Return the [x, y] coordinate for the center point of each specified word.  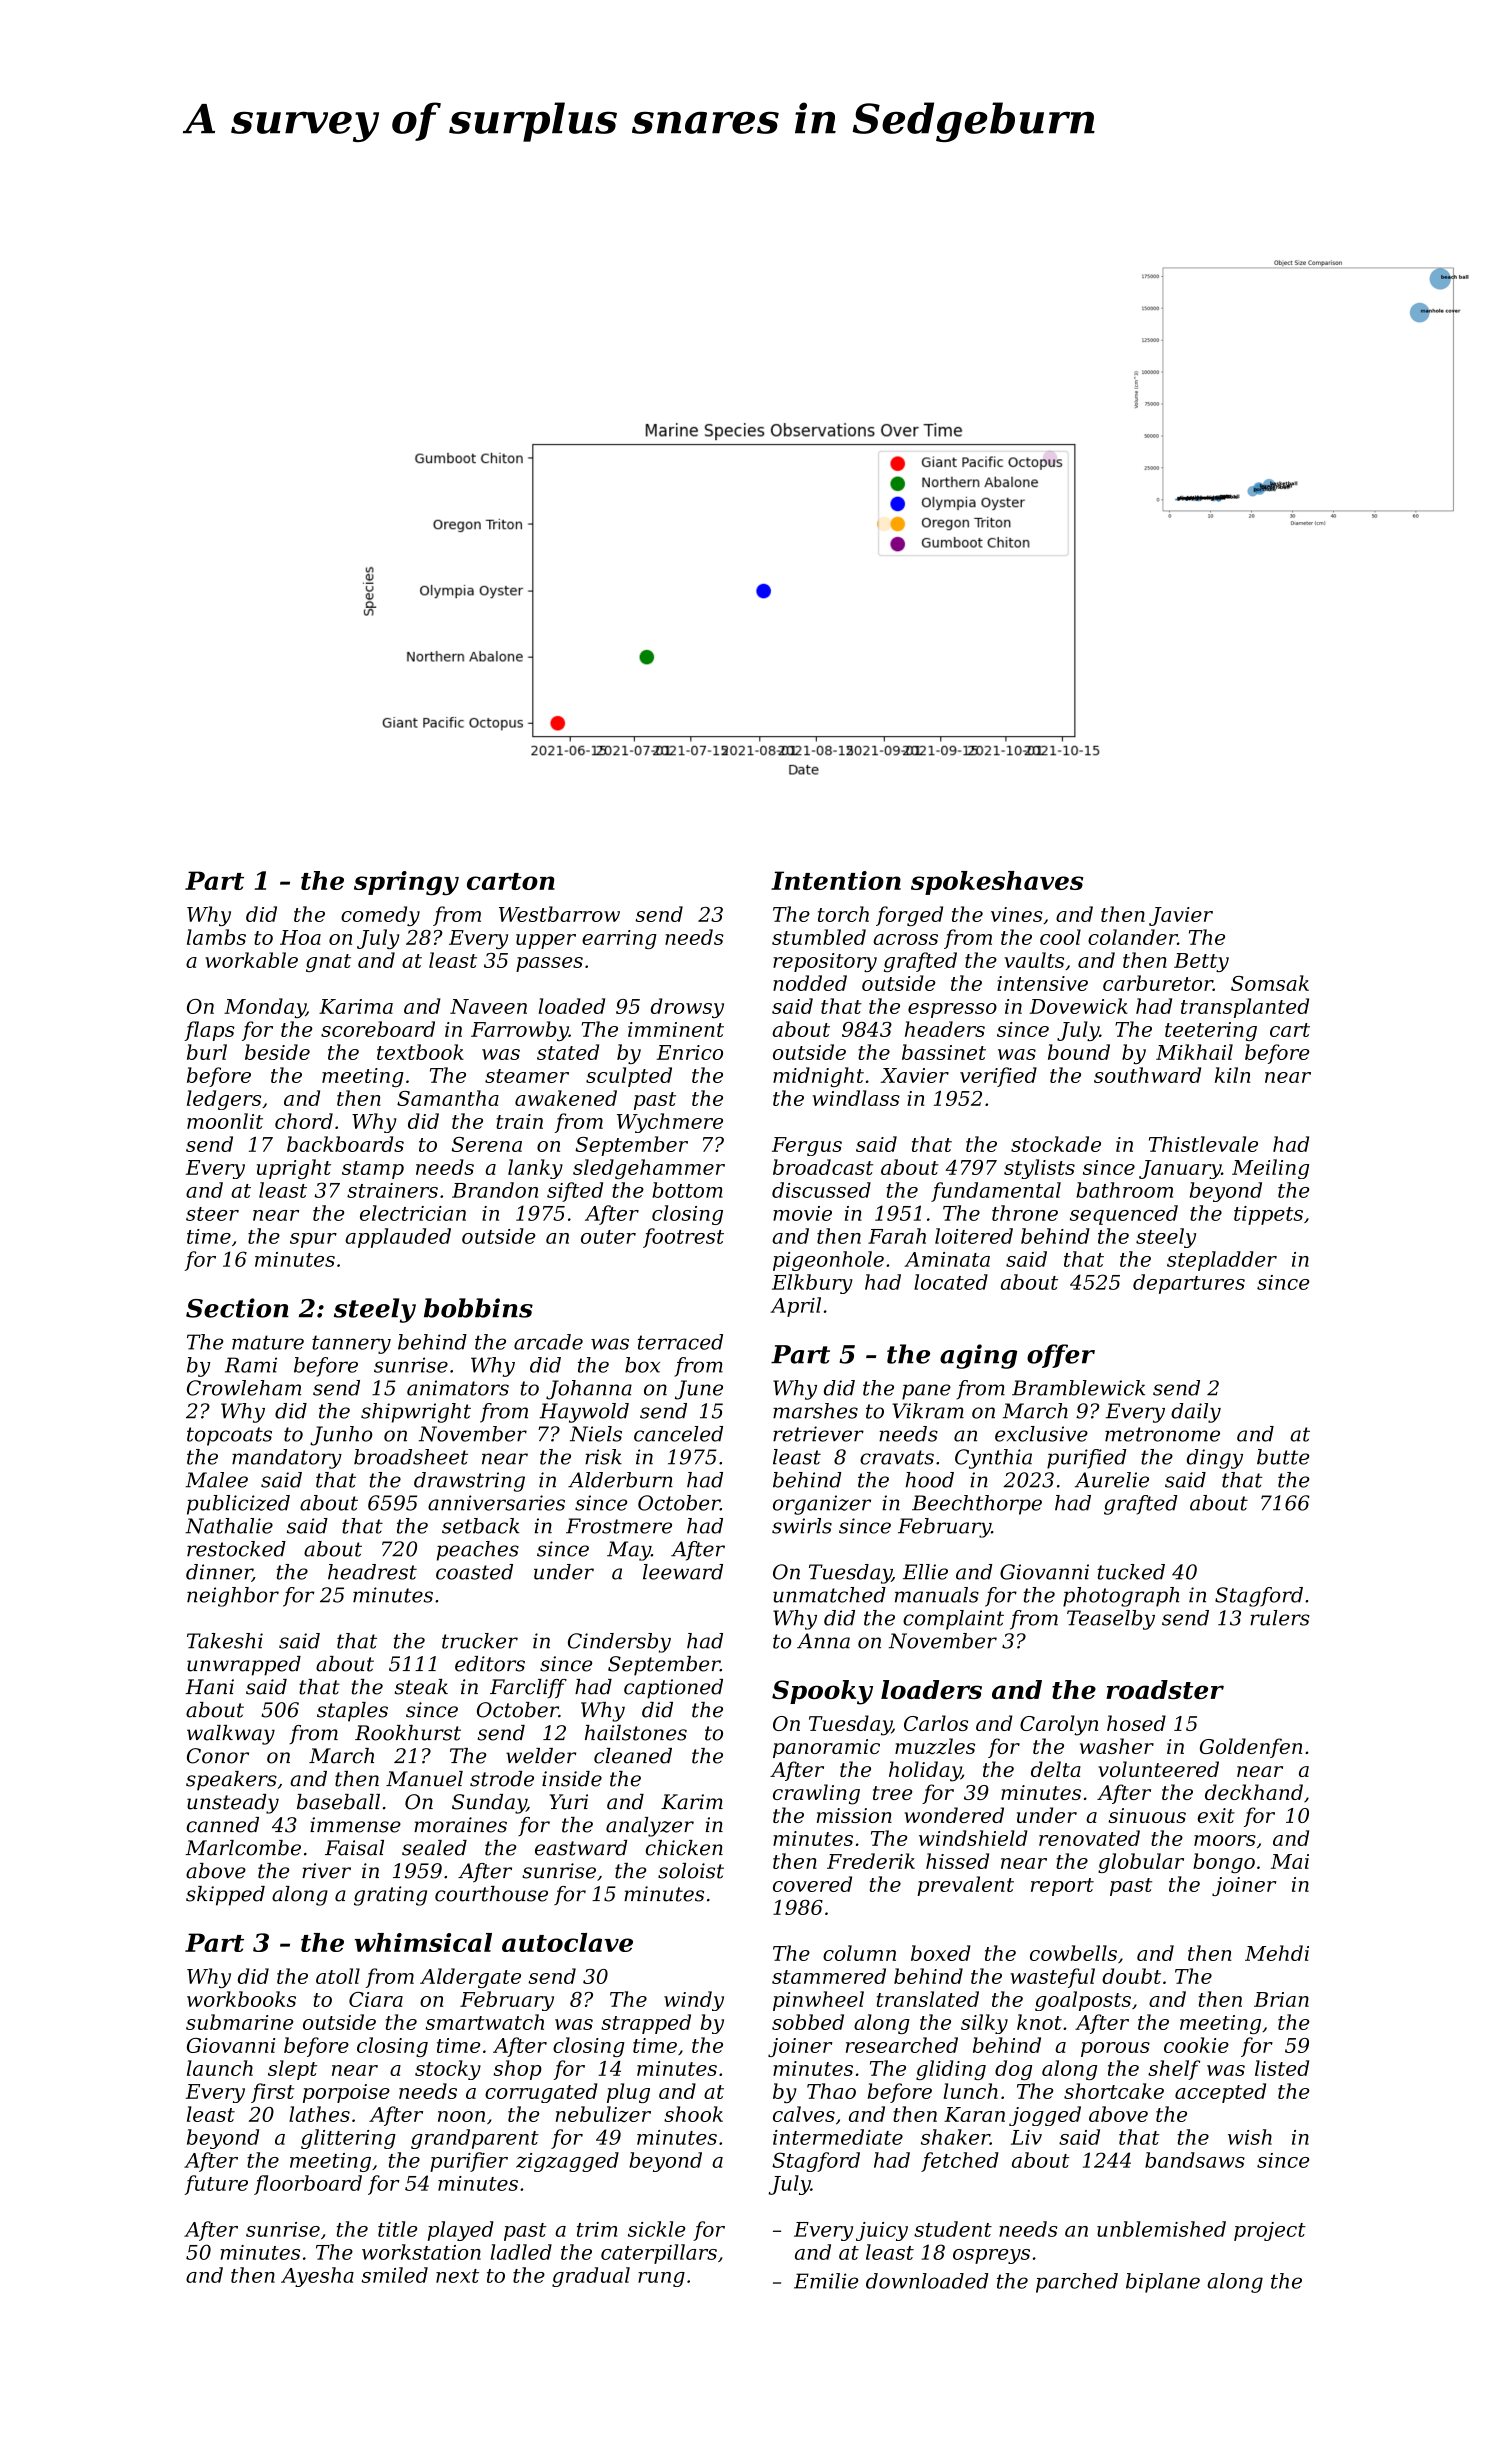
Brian [1281, 1999]
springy [406, 883]
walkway [231, 1735]
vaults [1034, 960]
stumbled [819, 937]
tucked [1131, 1572]
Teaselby [1111, 1620]
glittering [348, 2139]
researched [902, 2045]
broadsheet [411, 1457]
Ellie [925, 1572]
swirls [802, 1526]
